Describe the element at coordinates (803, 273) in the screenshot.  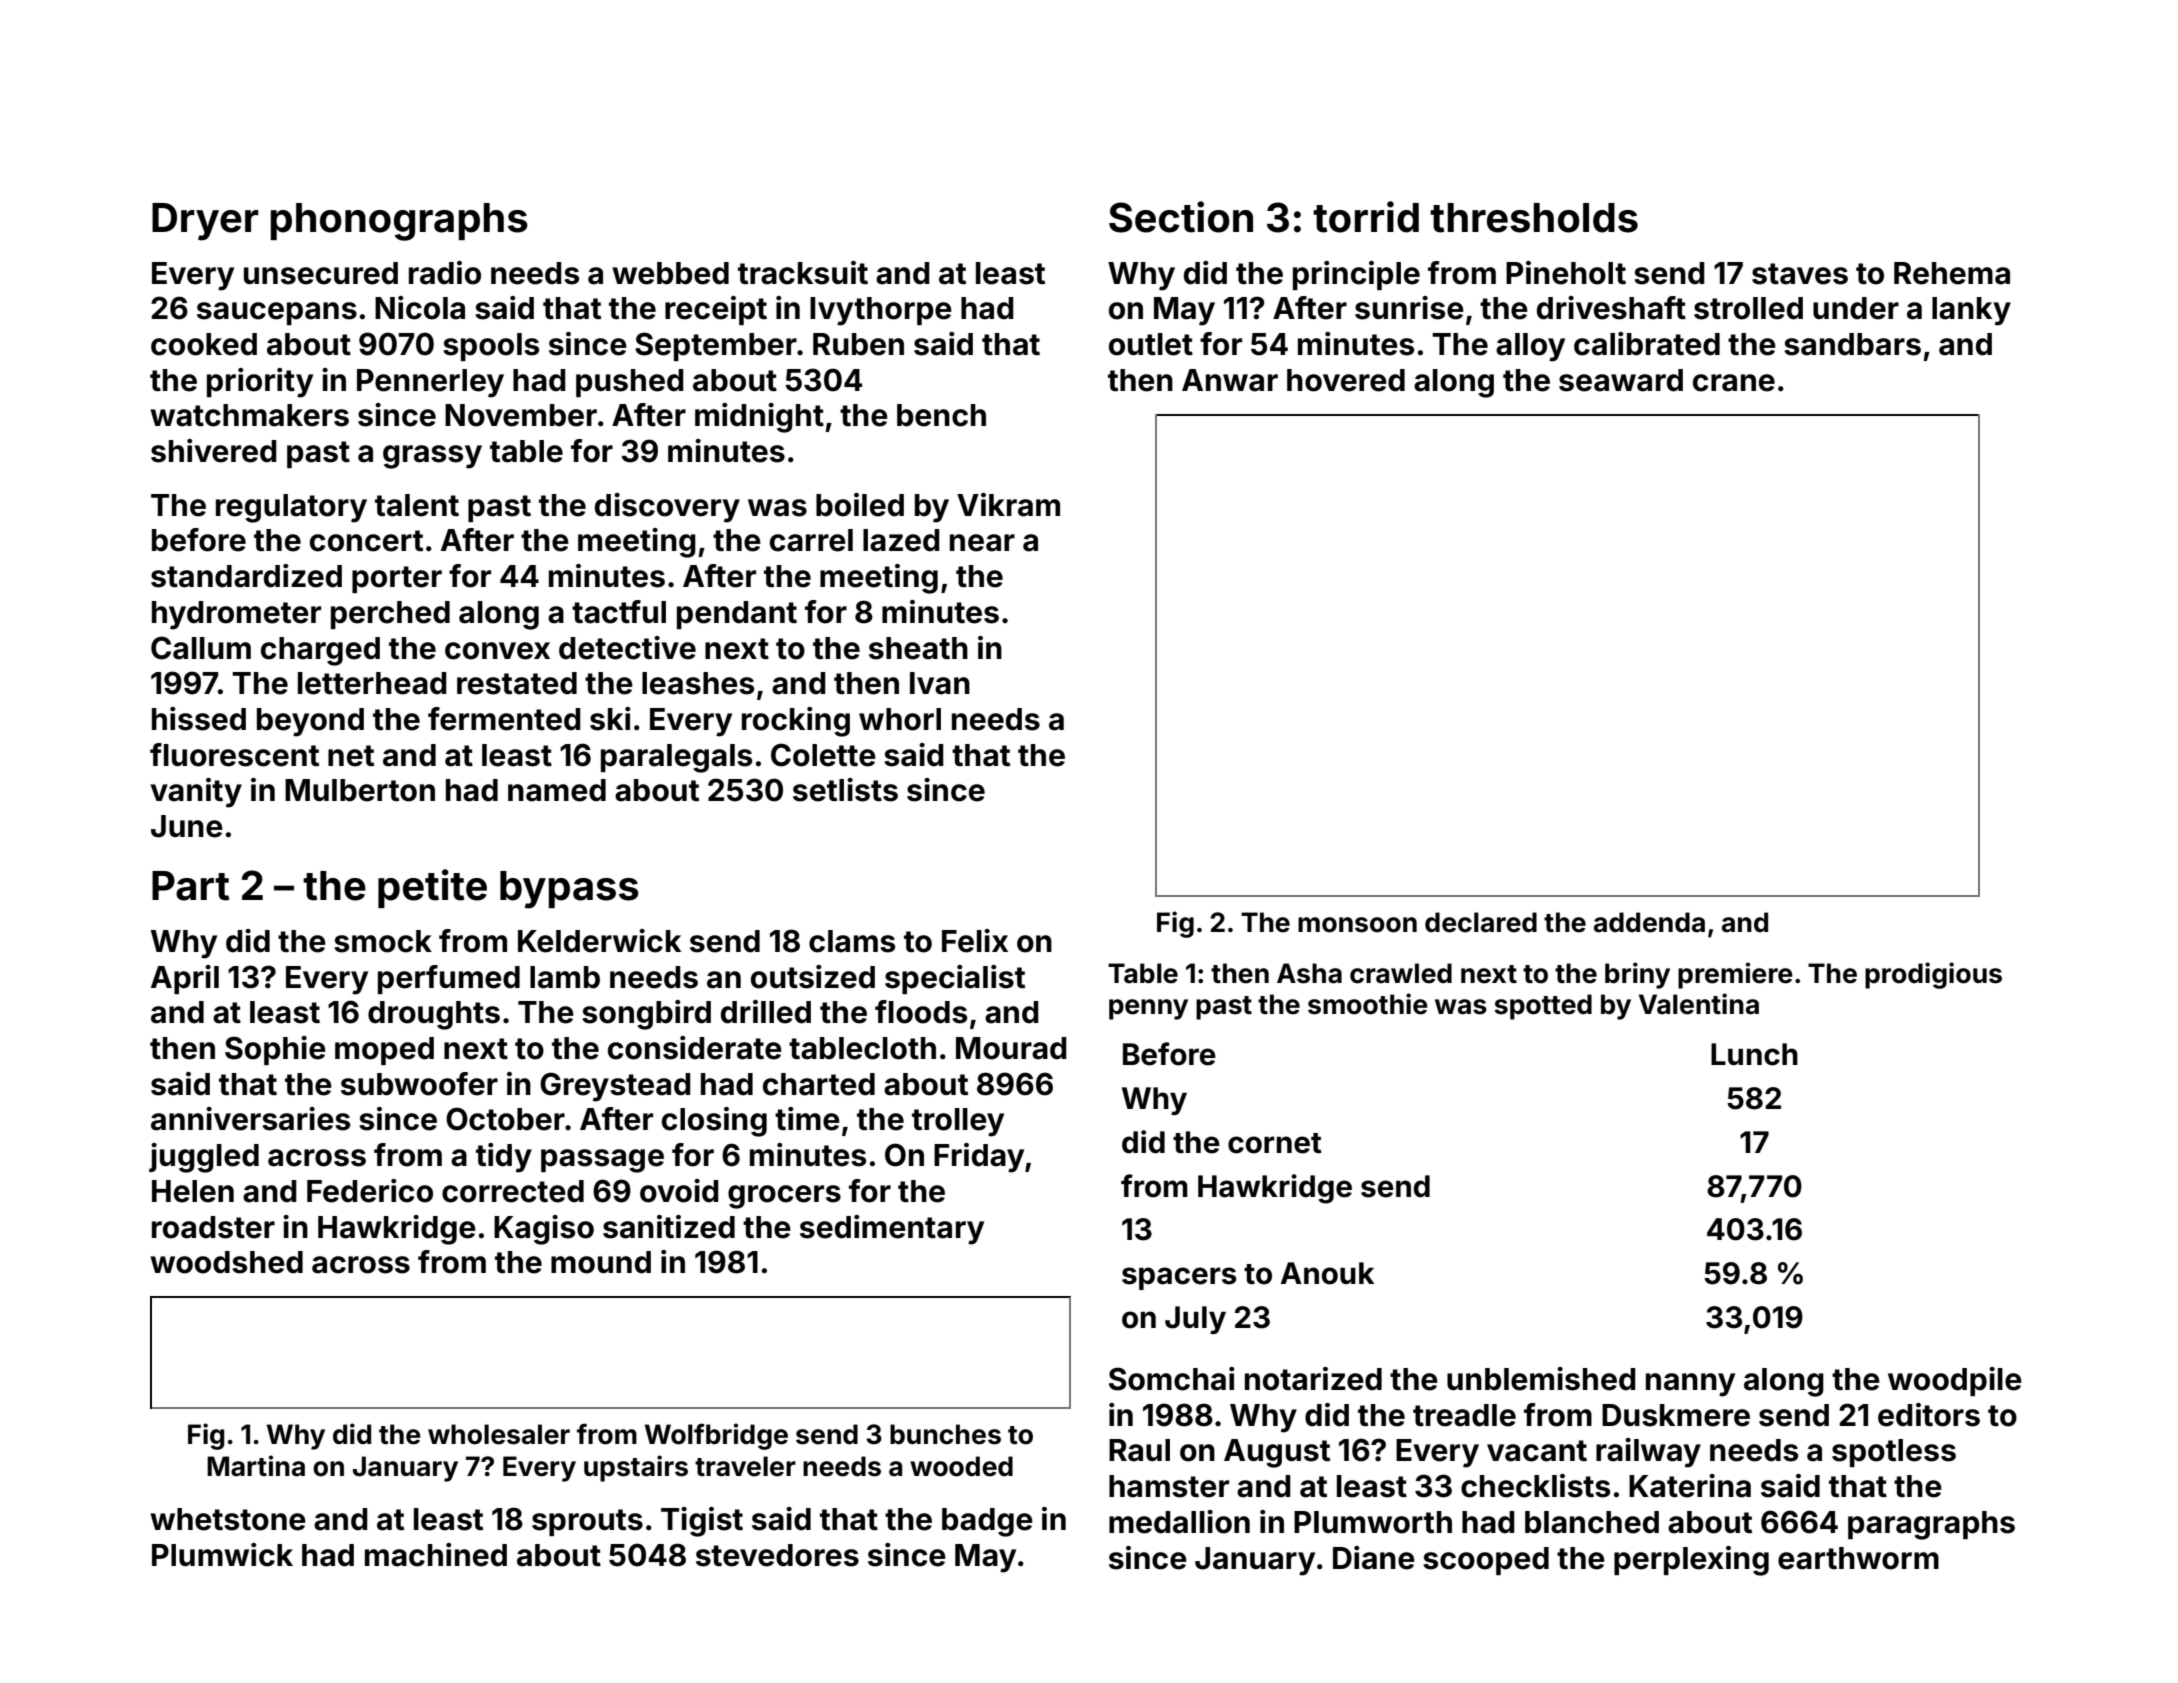
I see `tracksuit` at that location.
